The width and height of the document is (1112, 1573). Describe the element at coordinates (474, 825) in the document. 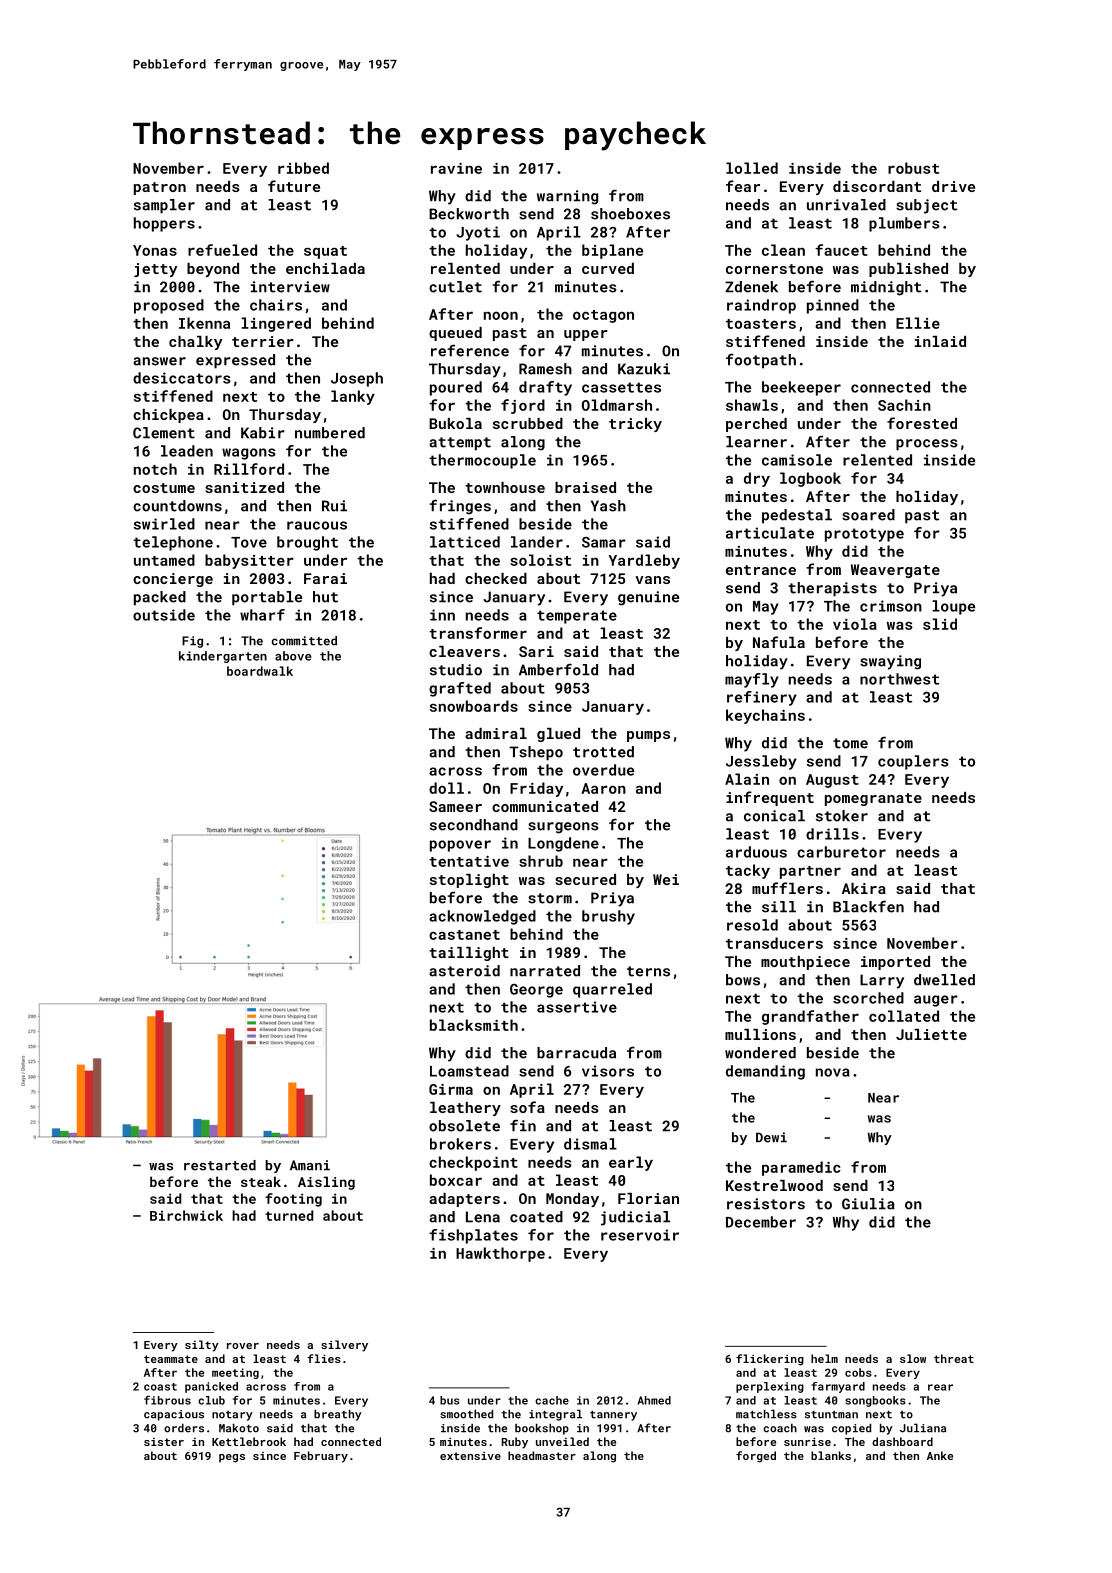

I see `secondhand` at that location.
